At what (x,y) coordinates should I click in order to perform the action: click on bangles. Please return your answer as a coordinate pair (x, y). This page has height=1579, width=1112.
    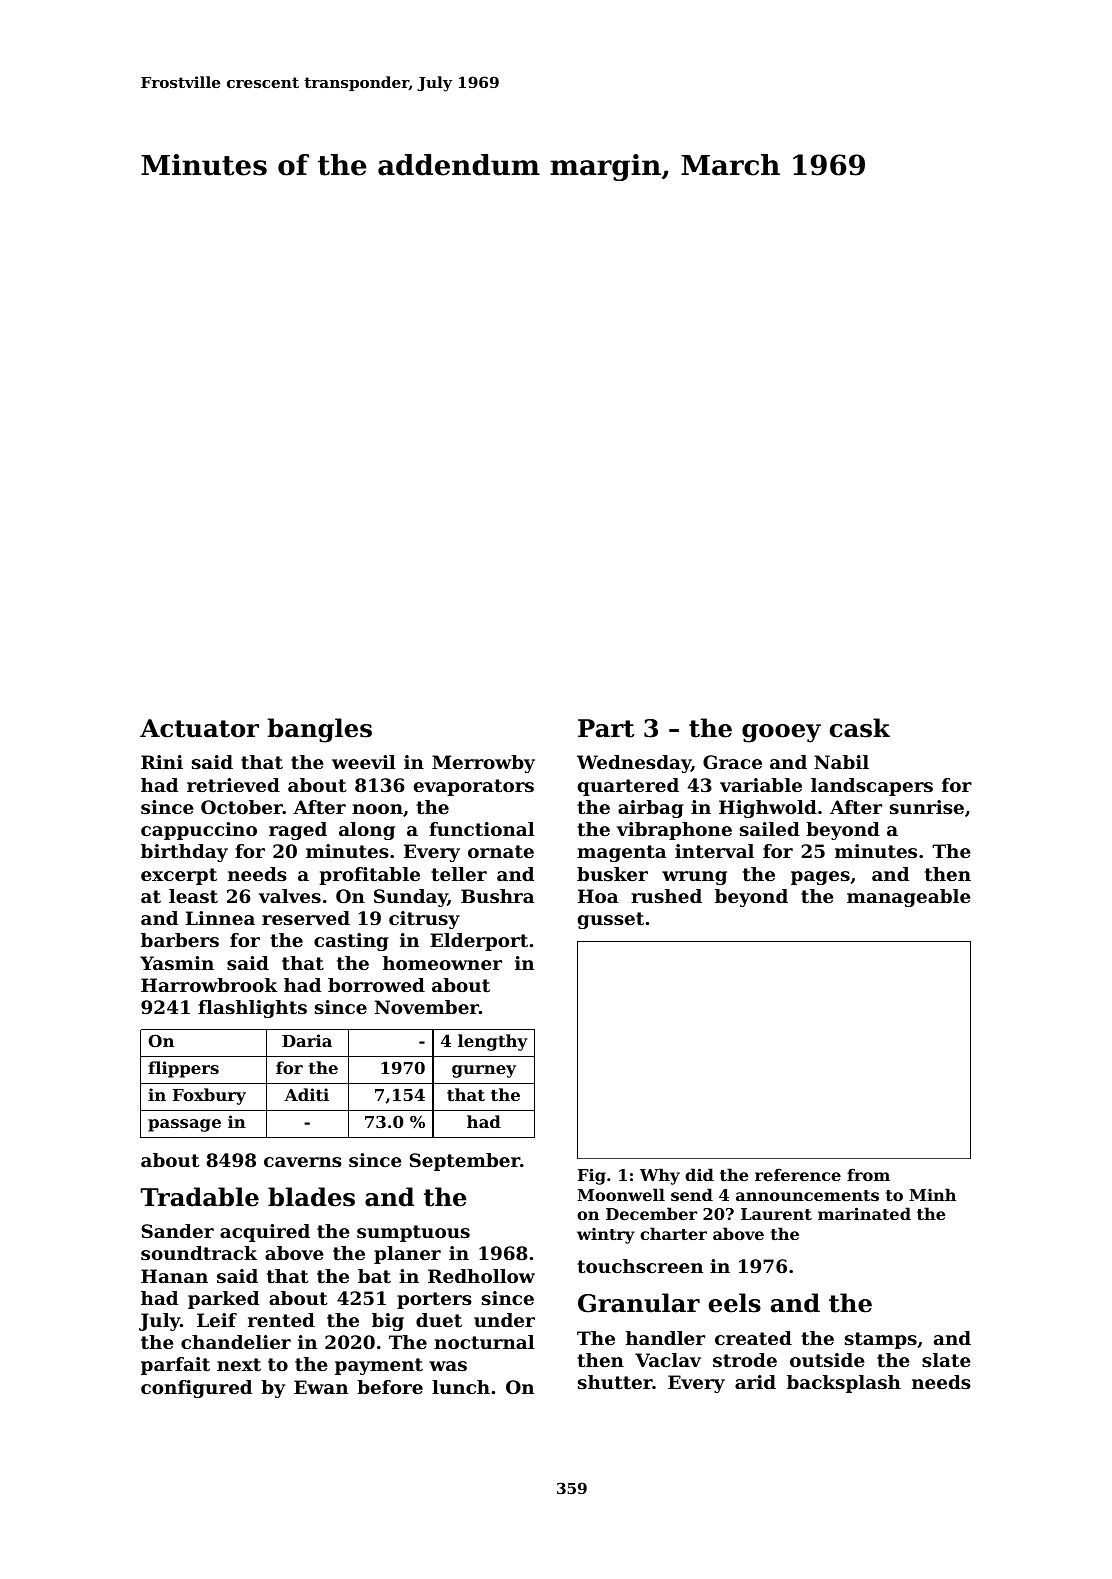
    Looking at the image, I should click on (320, 730).
